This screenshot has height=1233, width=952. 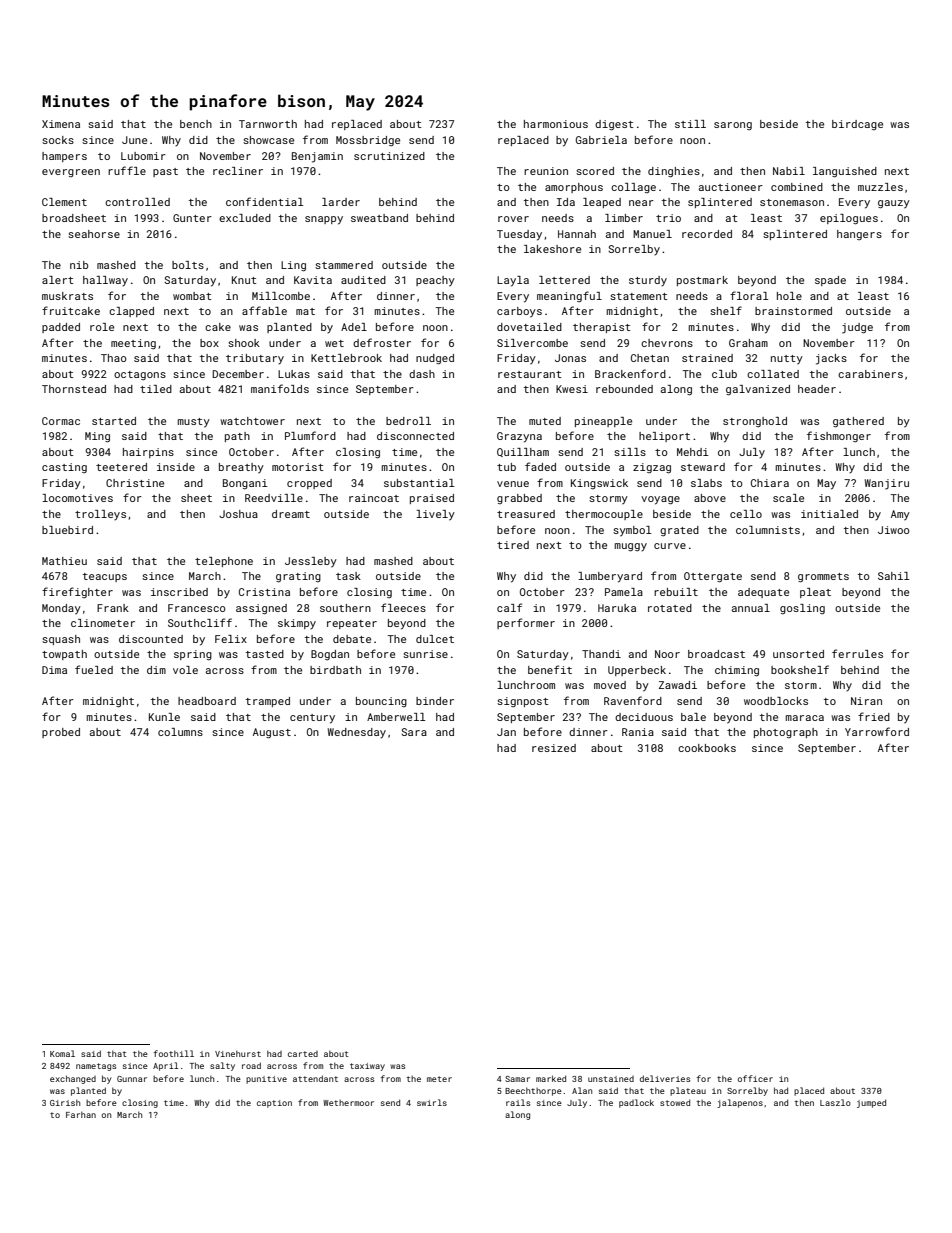 What do you see at coordinates (368, 141) in the screenshot?
I see `Mossbridge` at bounding box center [368, 141].
